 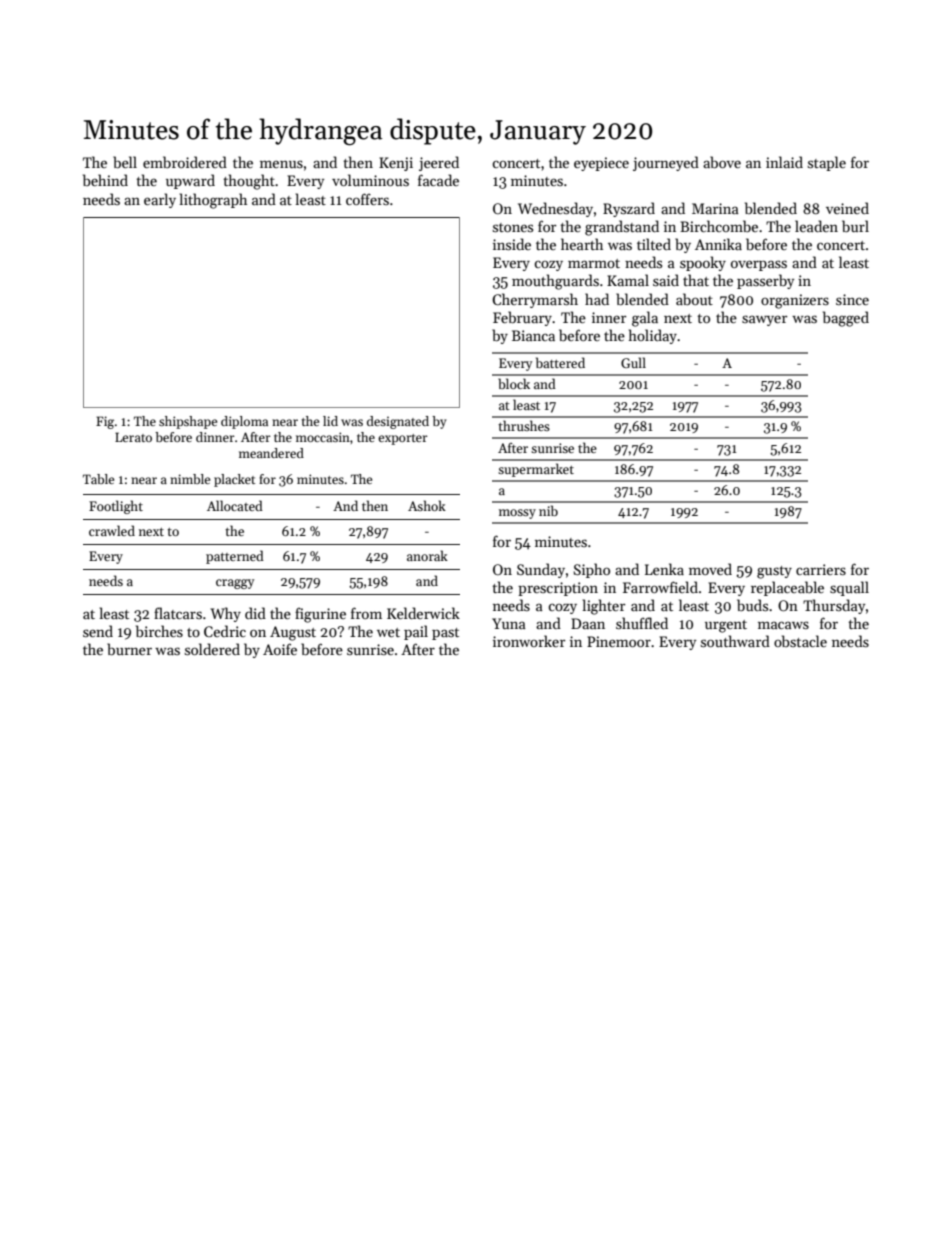 What do you see at coordinates (555, 209) in the page?
I see `Wednesday` at bounding box center [555, 209].
